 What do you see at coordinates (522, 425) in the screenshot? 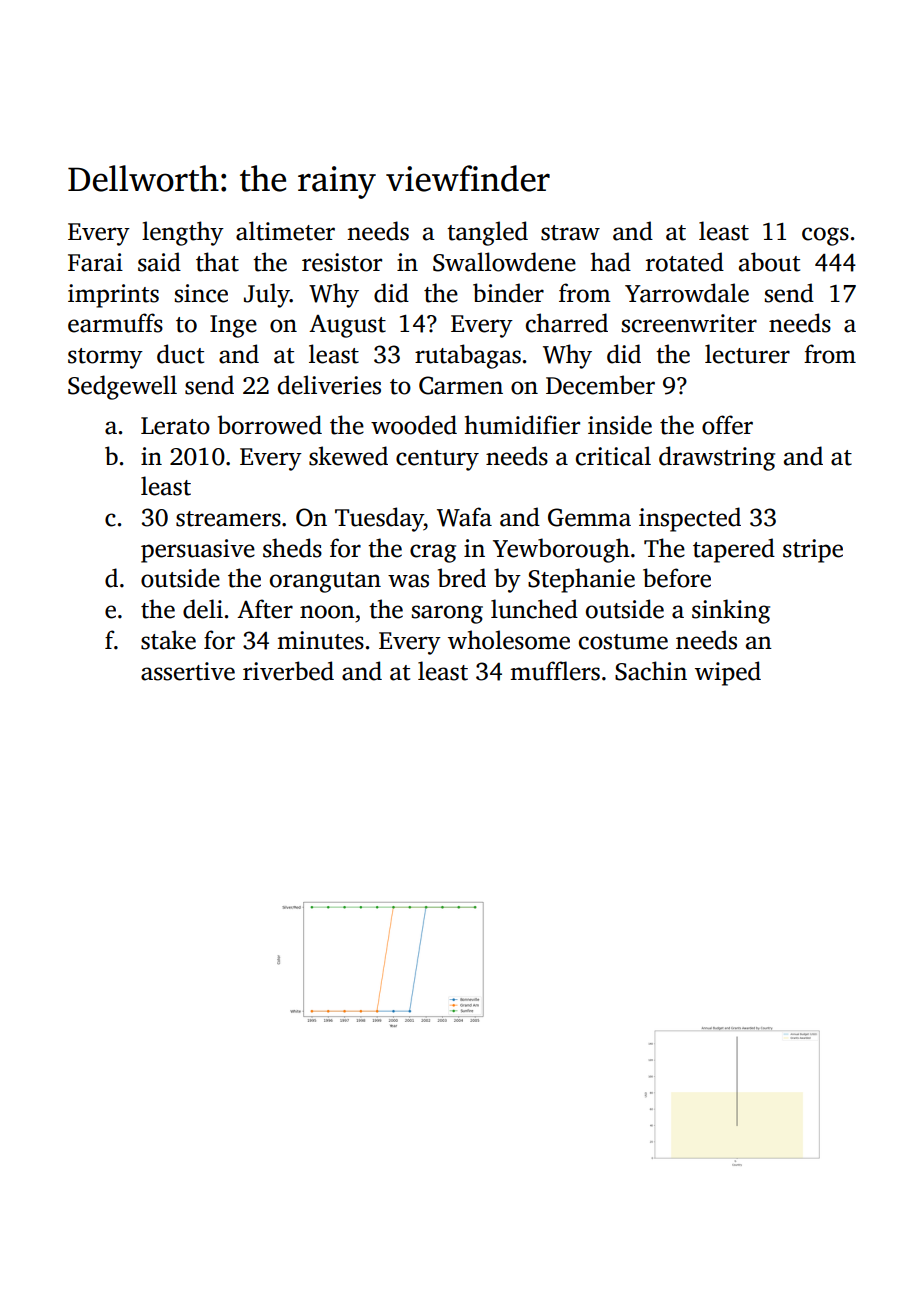
I see `humidifier` at bounding box center [522, 425].
